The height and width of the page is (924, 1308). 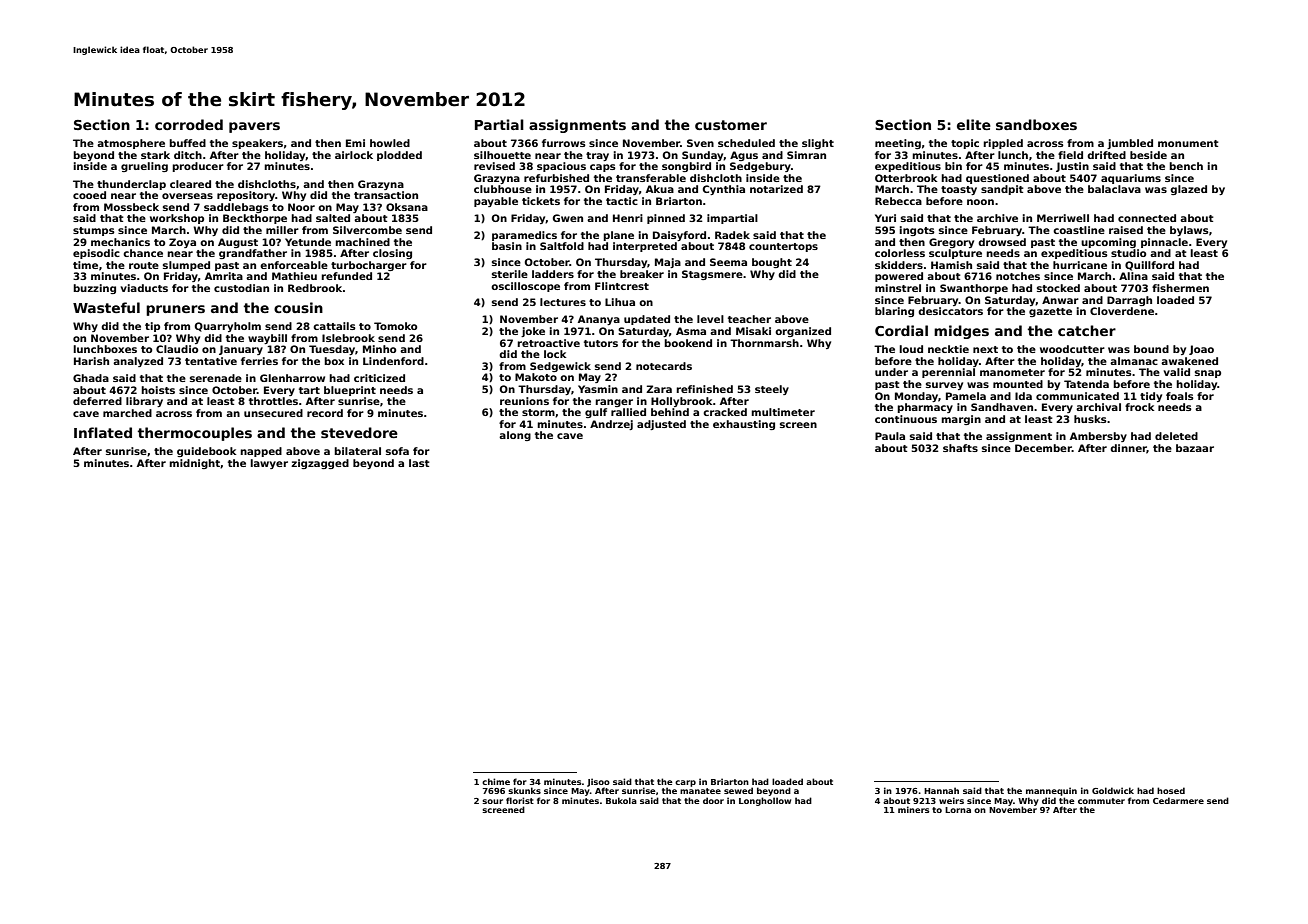 What do you see at coordinates (194, 464) in the page?
I see `midnight` at bounding box center [194, 464].
